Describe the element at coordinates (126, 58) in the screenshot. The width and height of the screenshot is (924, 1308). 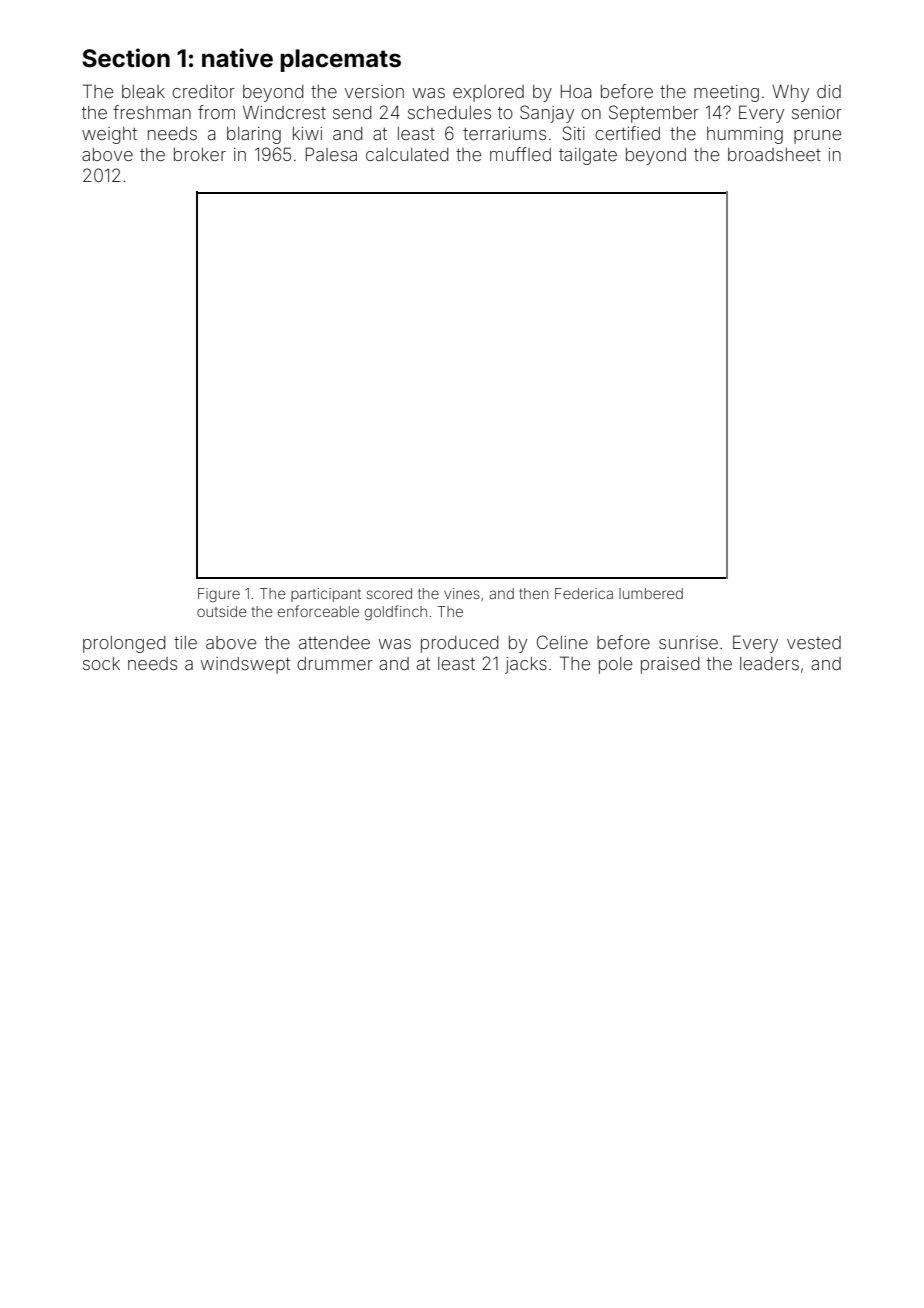
I see `Section` at that location.
